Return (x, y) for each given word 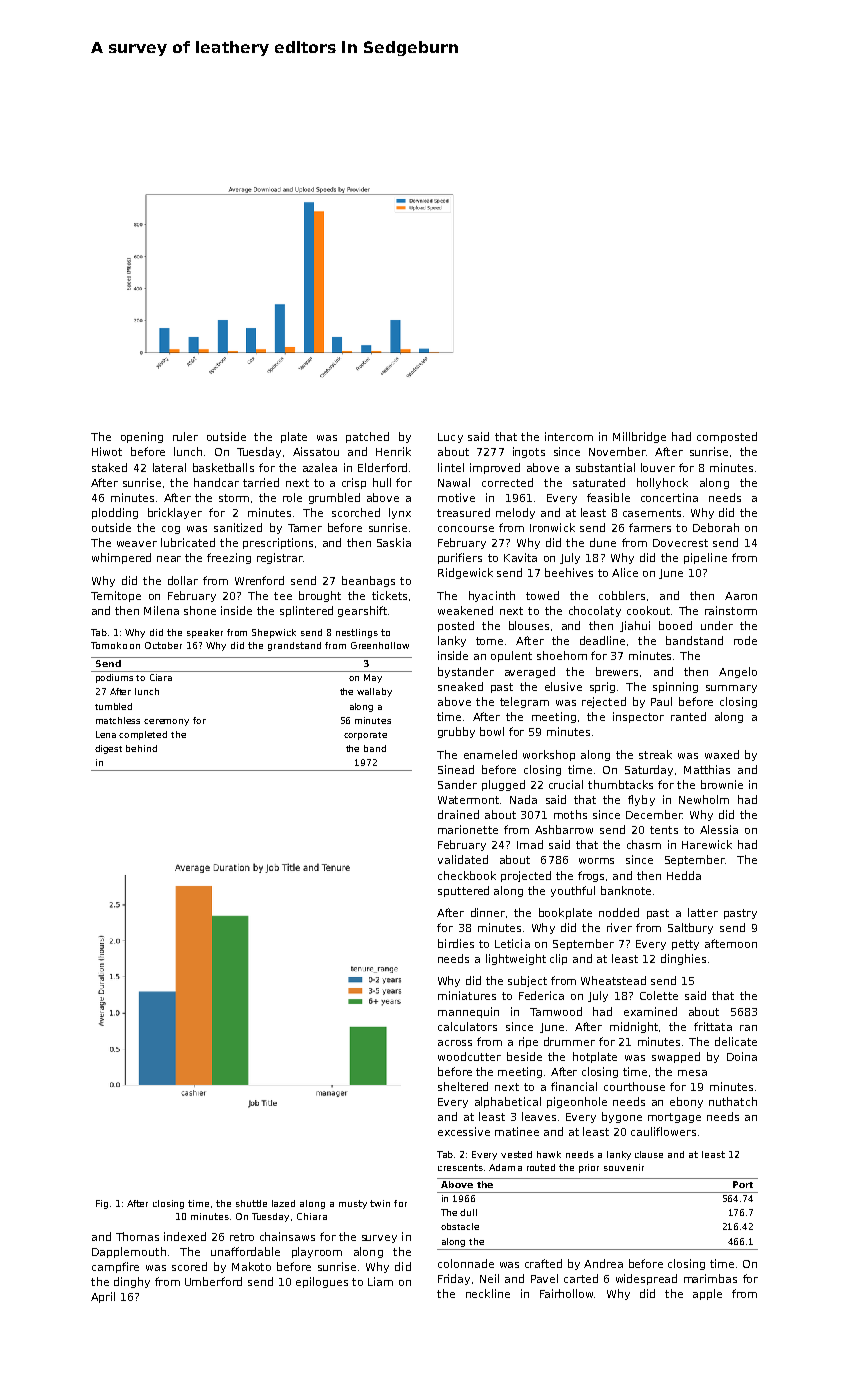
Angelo (738, 672)
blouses (529, 625)
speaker (205, 633)
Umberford (213, 1281)
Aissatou (316, 451)
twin (380, 1203)
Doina (742, 1056)
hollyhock (662, 483)
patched (367, 437)
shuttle (251, 1203)
